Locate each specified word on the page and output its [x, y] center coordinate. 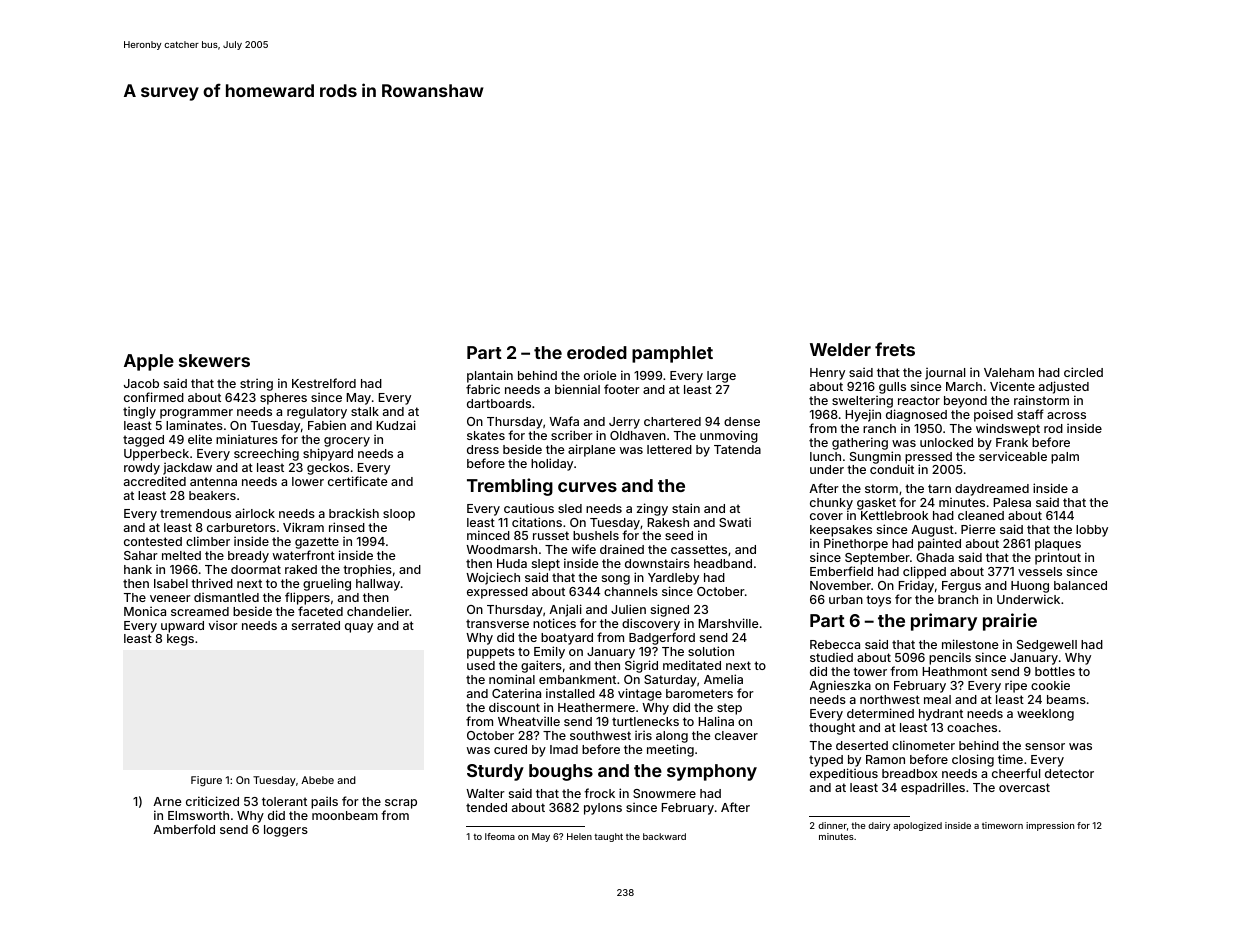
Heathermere [596, 707]
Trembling [510, 487]
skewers [214, 360]
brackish [354, 513]
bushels [596, 535]
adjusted [1064, 387]
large [721, 377]
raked [301, 569]
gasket [876, 504]
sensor [1045, 746]
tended [486, 807]
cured [510, 749]
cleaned [981, 515]
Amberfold [184, 829]
